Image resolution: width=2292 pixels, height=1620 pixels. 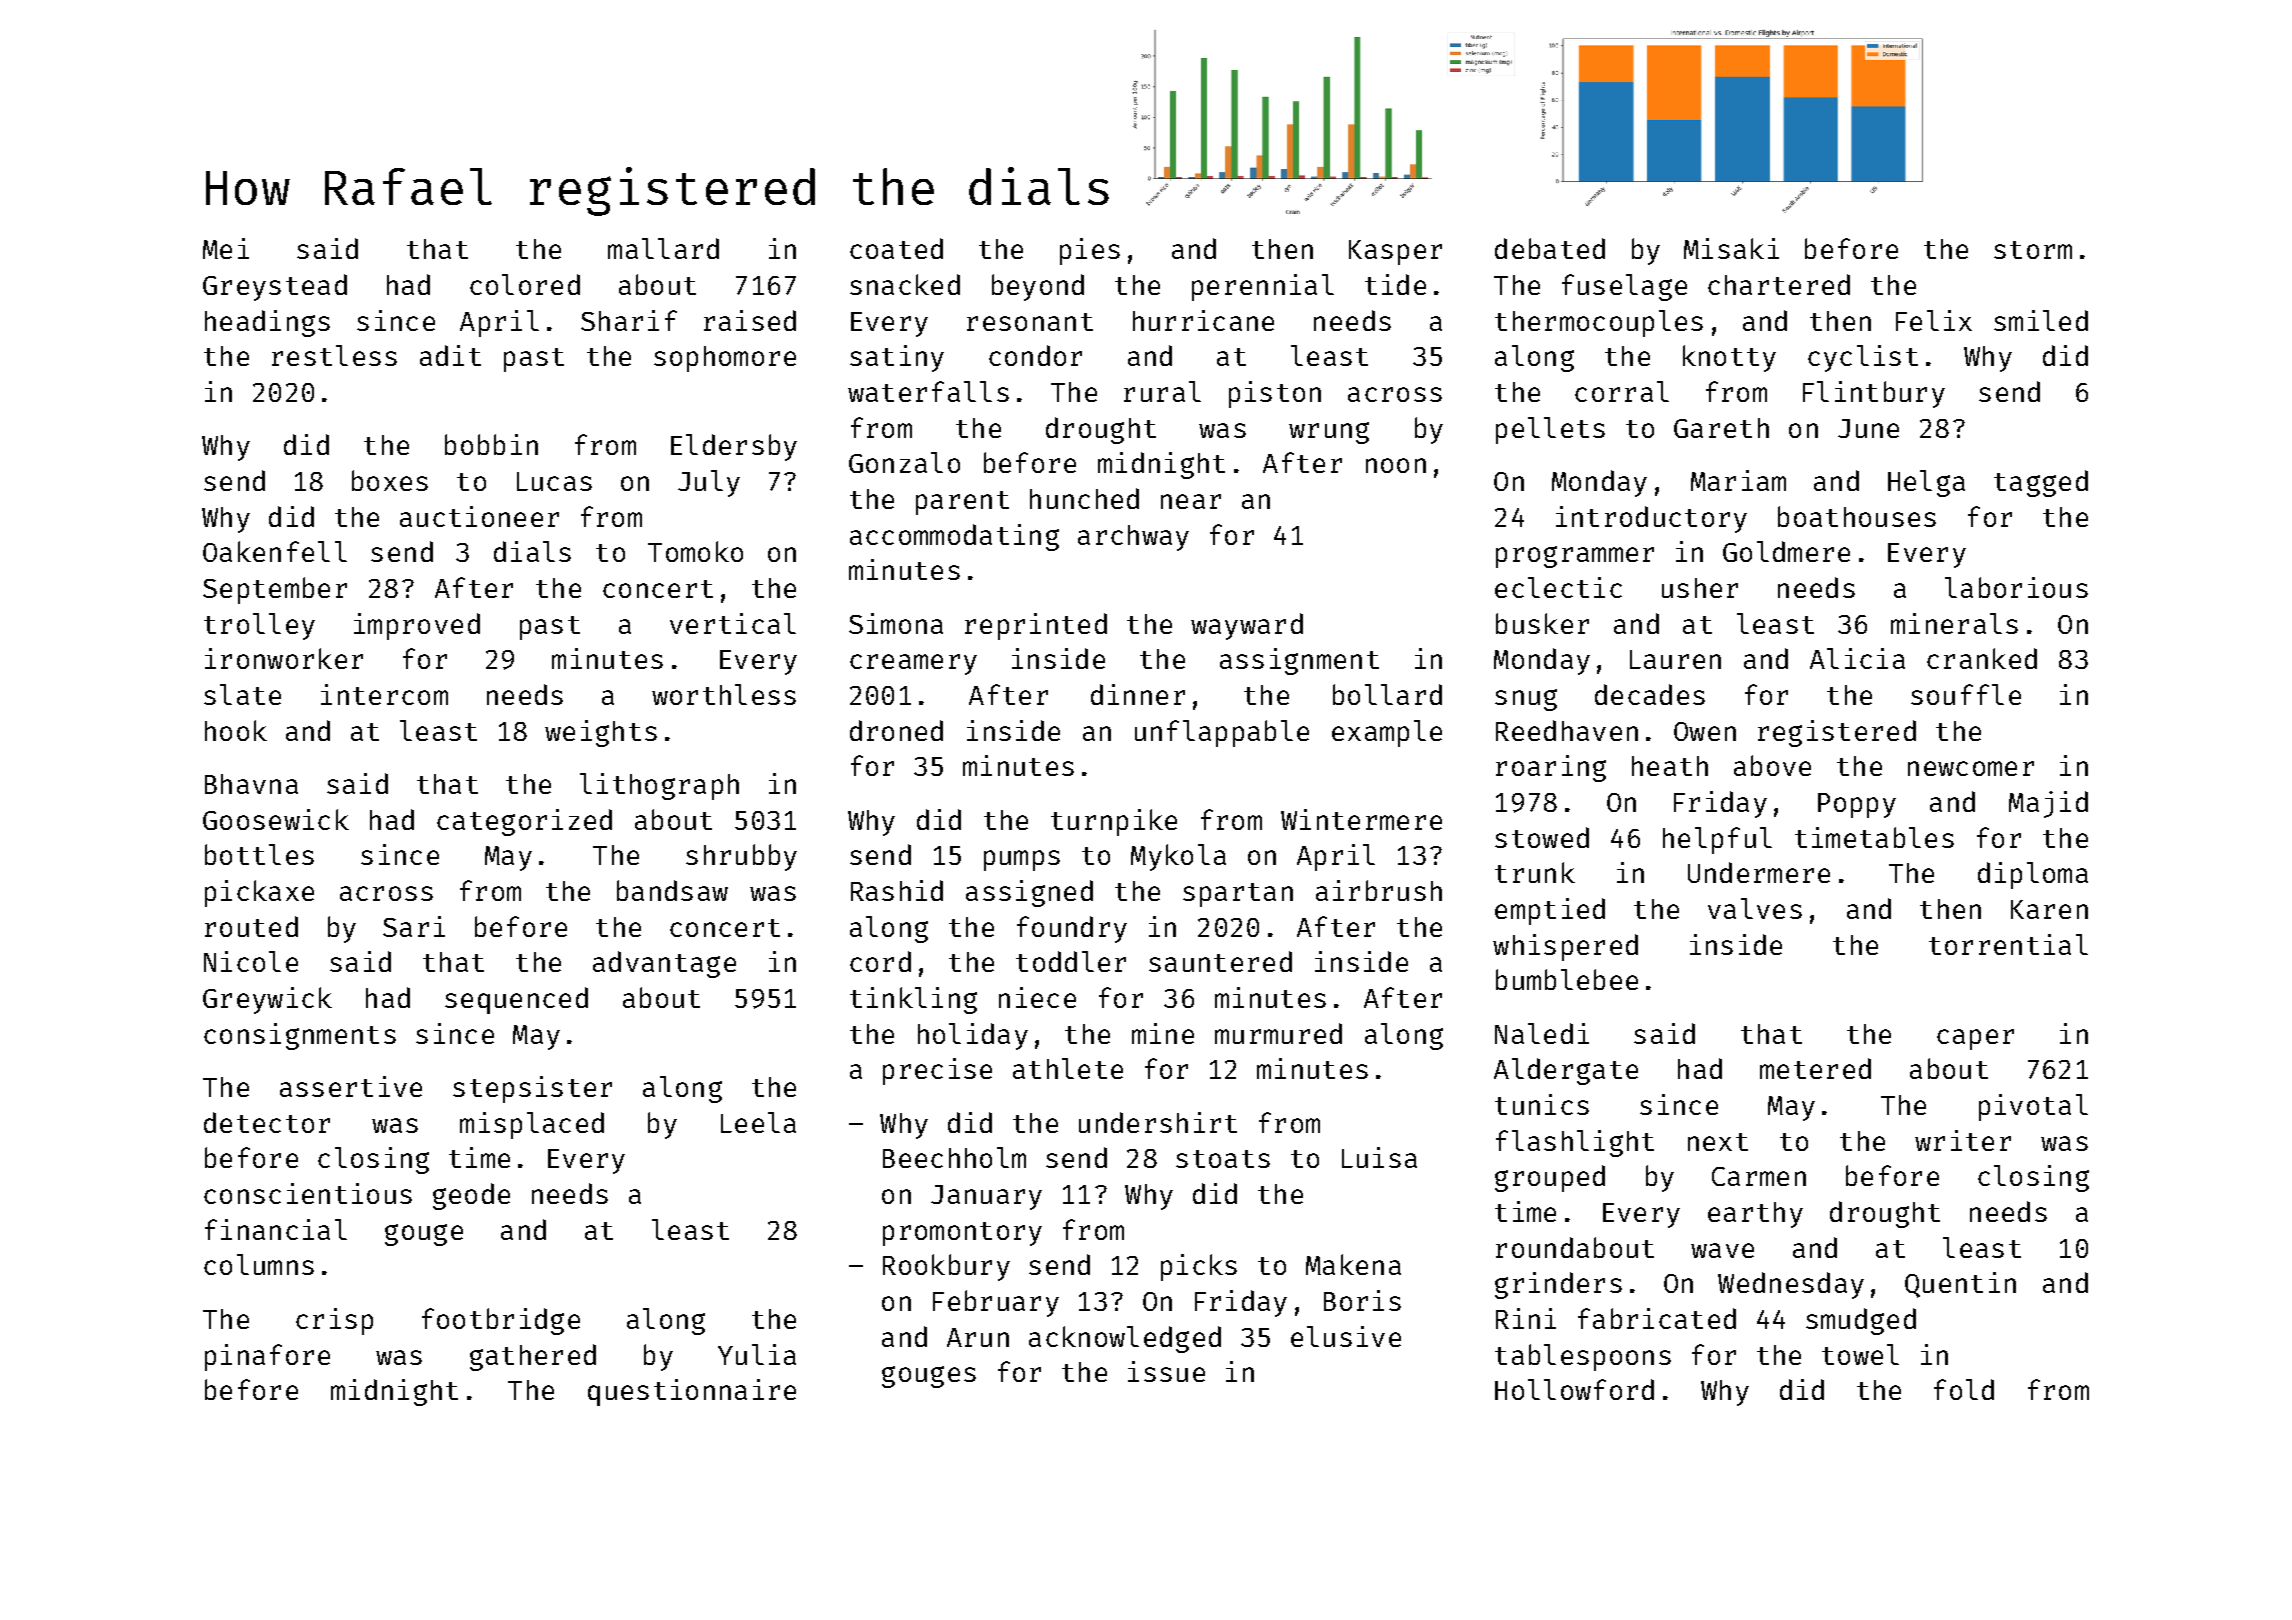 I want to click on Lauren, so click(x=1675, y=659).
